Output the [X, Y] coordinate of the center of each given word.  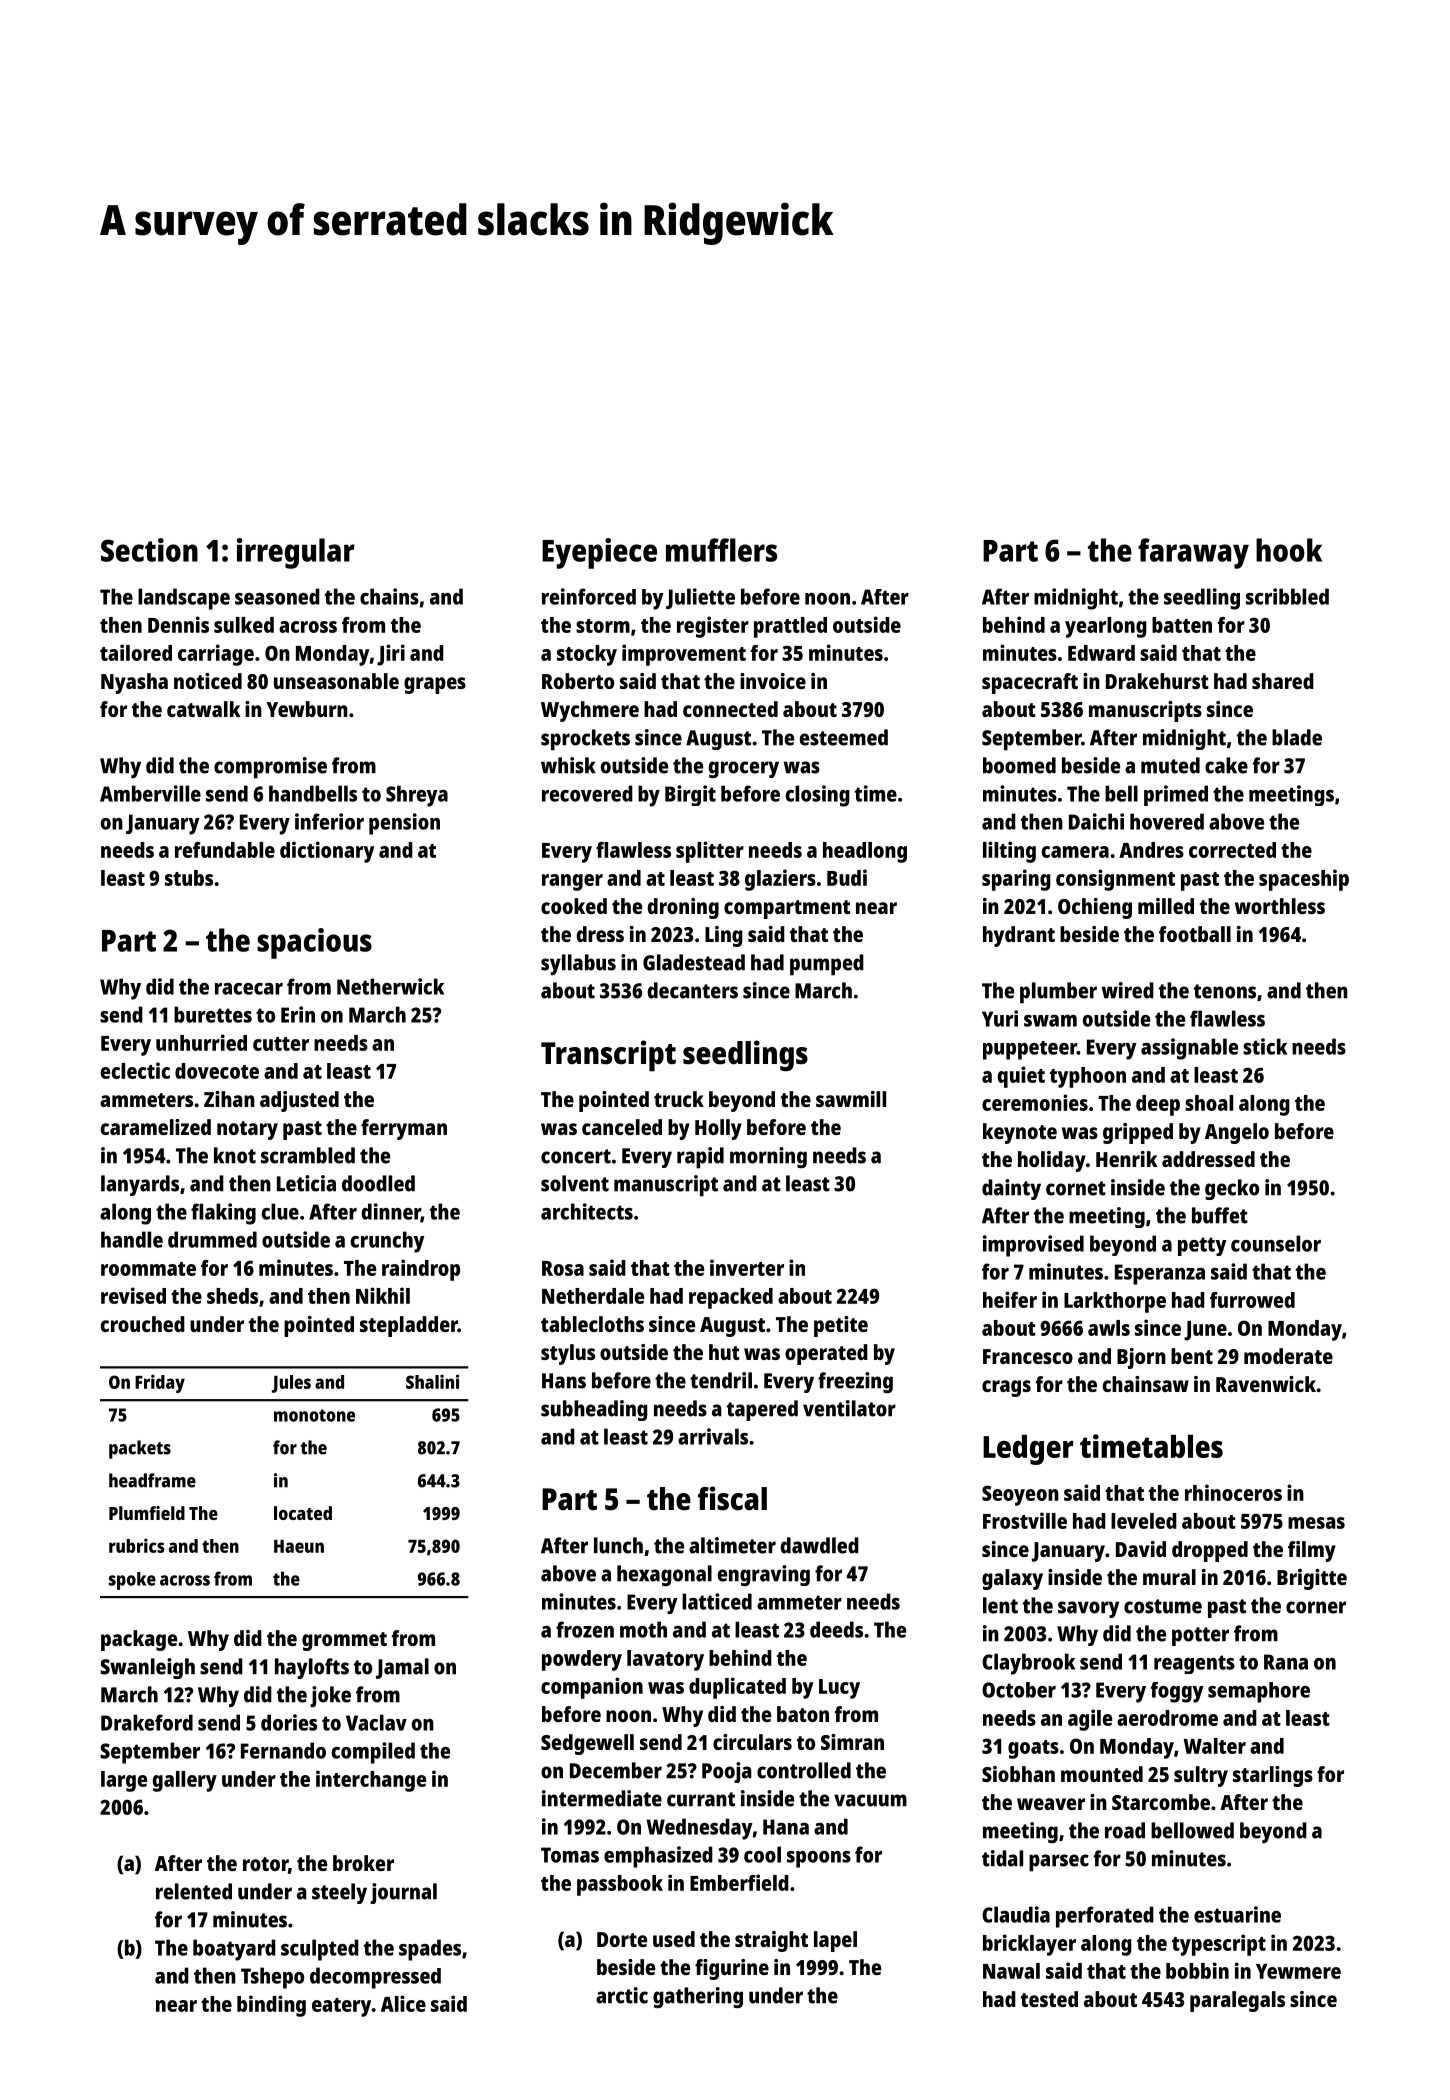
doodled [378, 1183]
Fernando [283, 1750]
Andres [1151, 850]
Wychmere [590, 711]
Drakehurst [1157, 681]
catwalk [204, 709]
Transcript [608, 1056]
